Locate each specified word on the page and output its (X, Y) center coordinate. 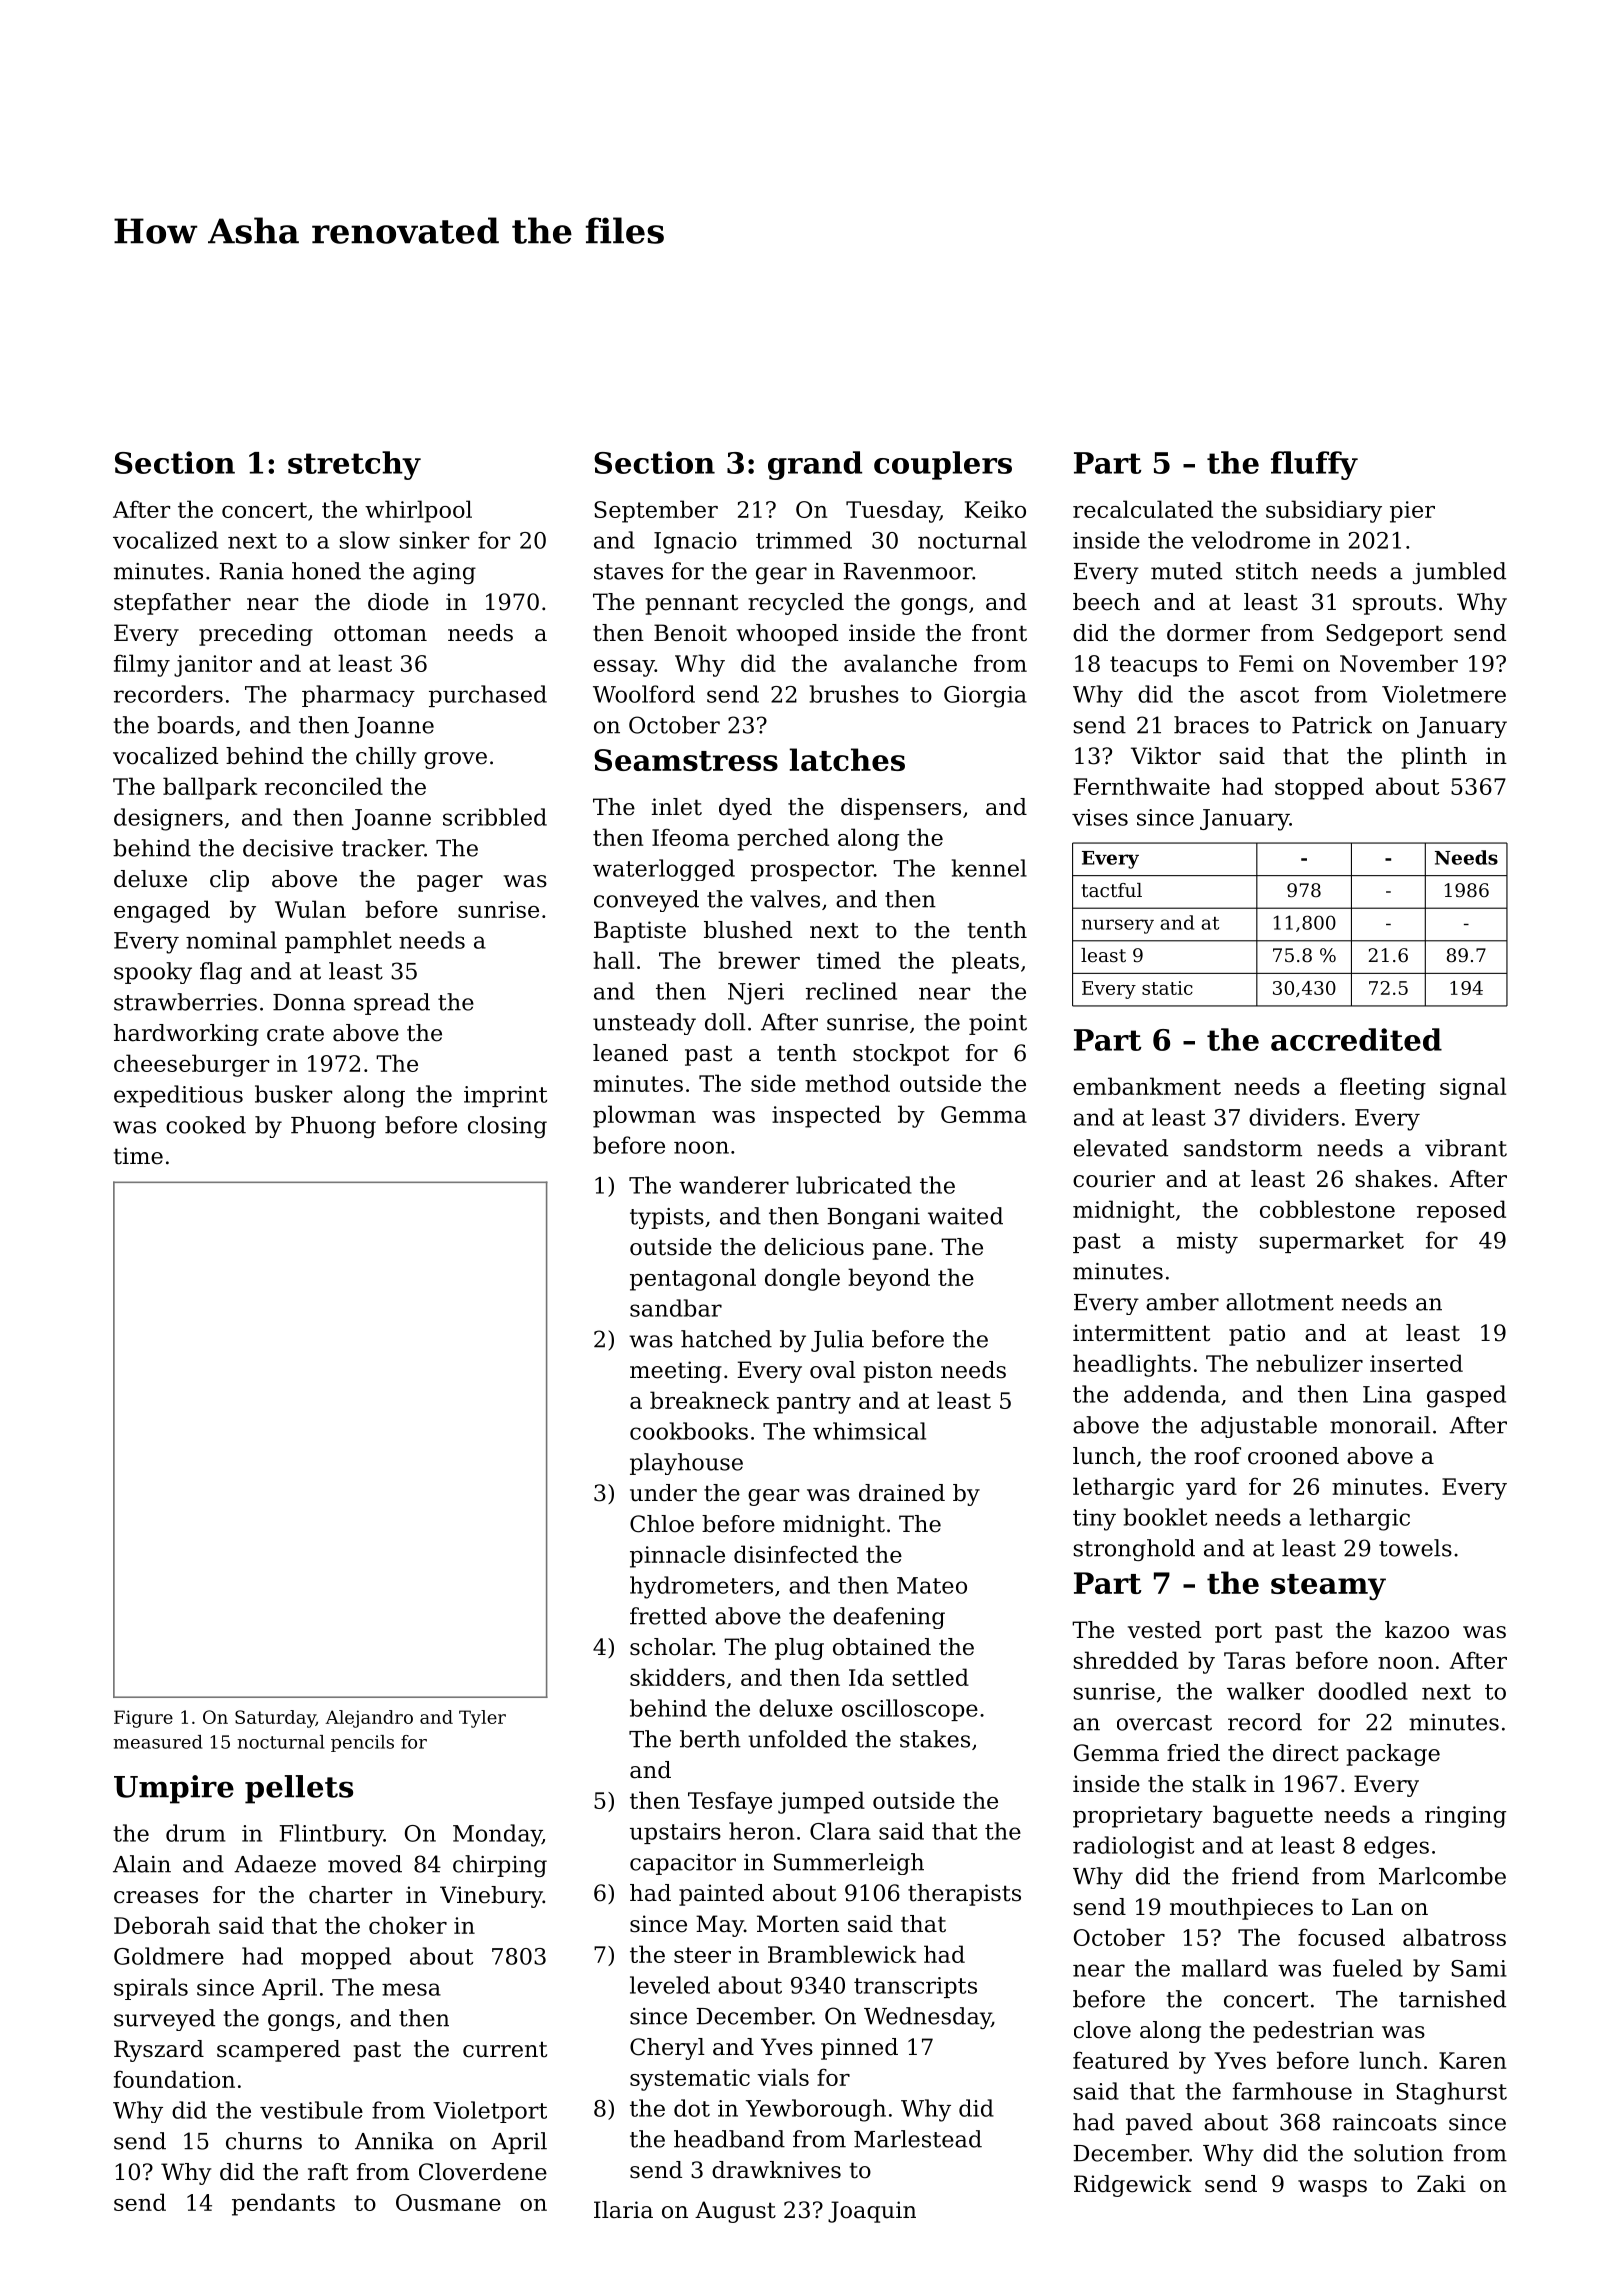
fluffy (1314, 465)
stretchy (354, 465)
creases (156, 1897)
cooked (206, 1125)
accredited (1356, 1039)
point (998, 1024)
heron (761, 1831)
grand (815, 465)
